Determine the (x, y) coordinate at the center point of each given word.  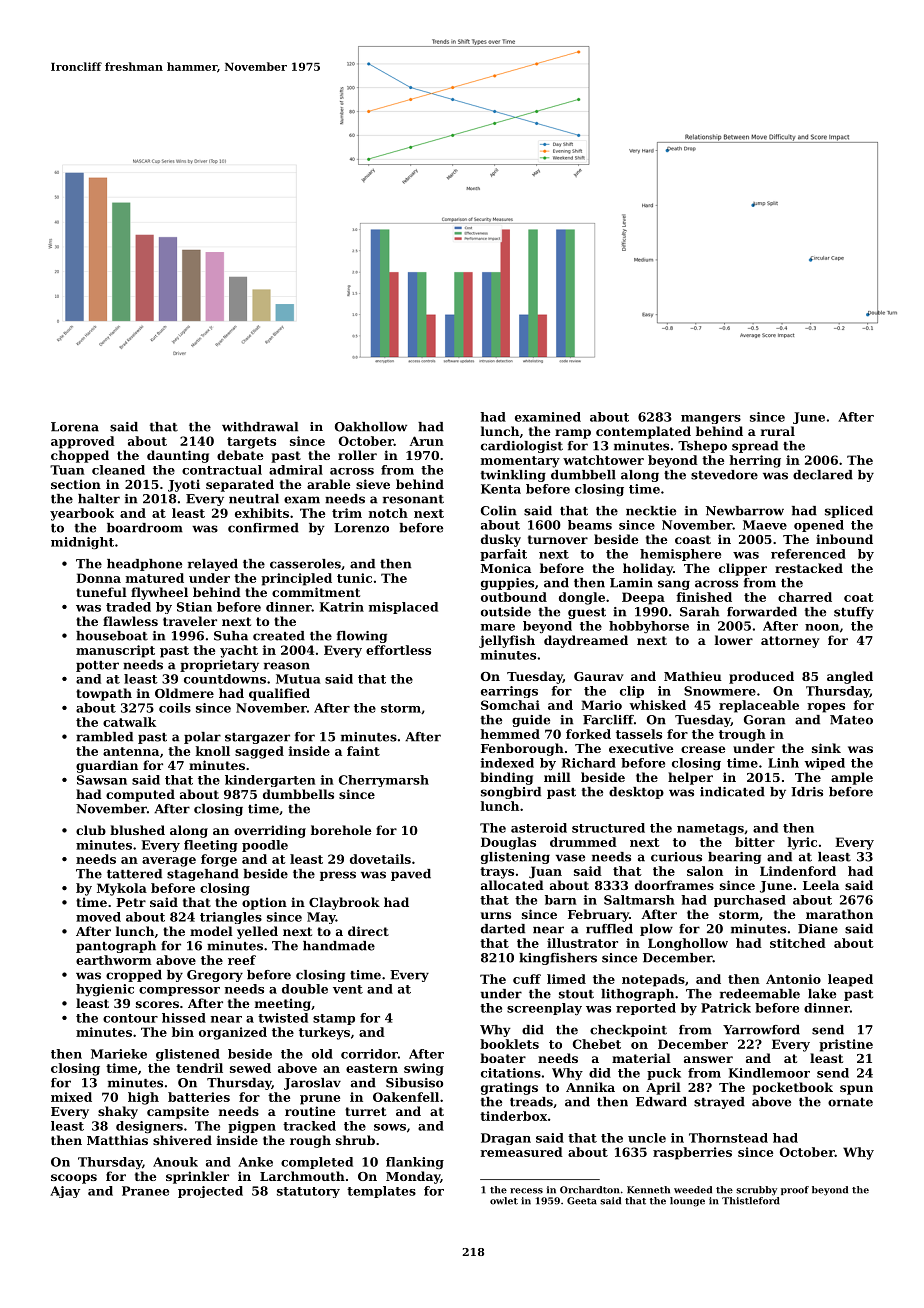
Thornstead (728, 1138)
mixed (71, 1097)
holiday (648, 569)
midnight (82, 543)
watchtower (603, 460)
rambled (104, 737)
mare (498, 627)
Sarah (699, 612)
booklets (509, 1044)
